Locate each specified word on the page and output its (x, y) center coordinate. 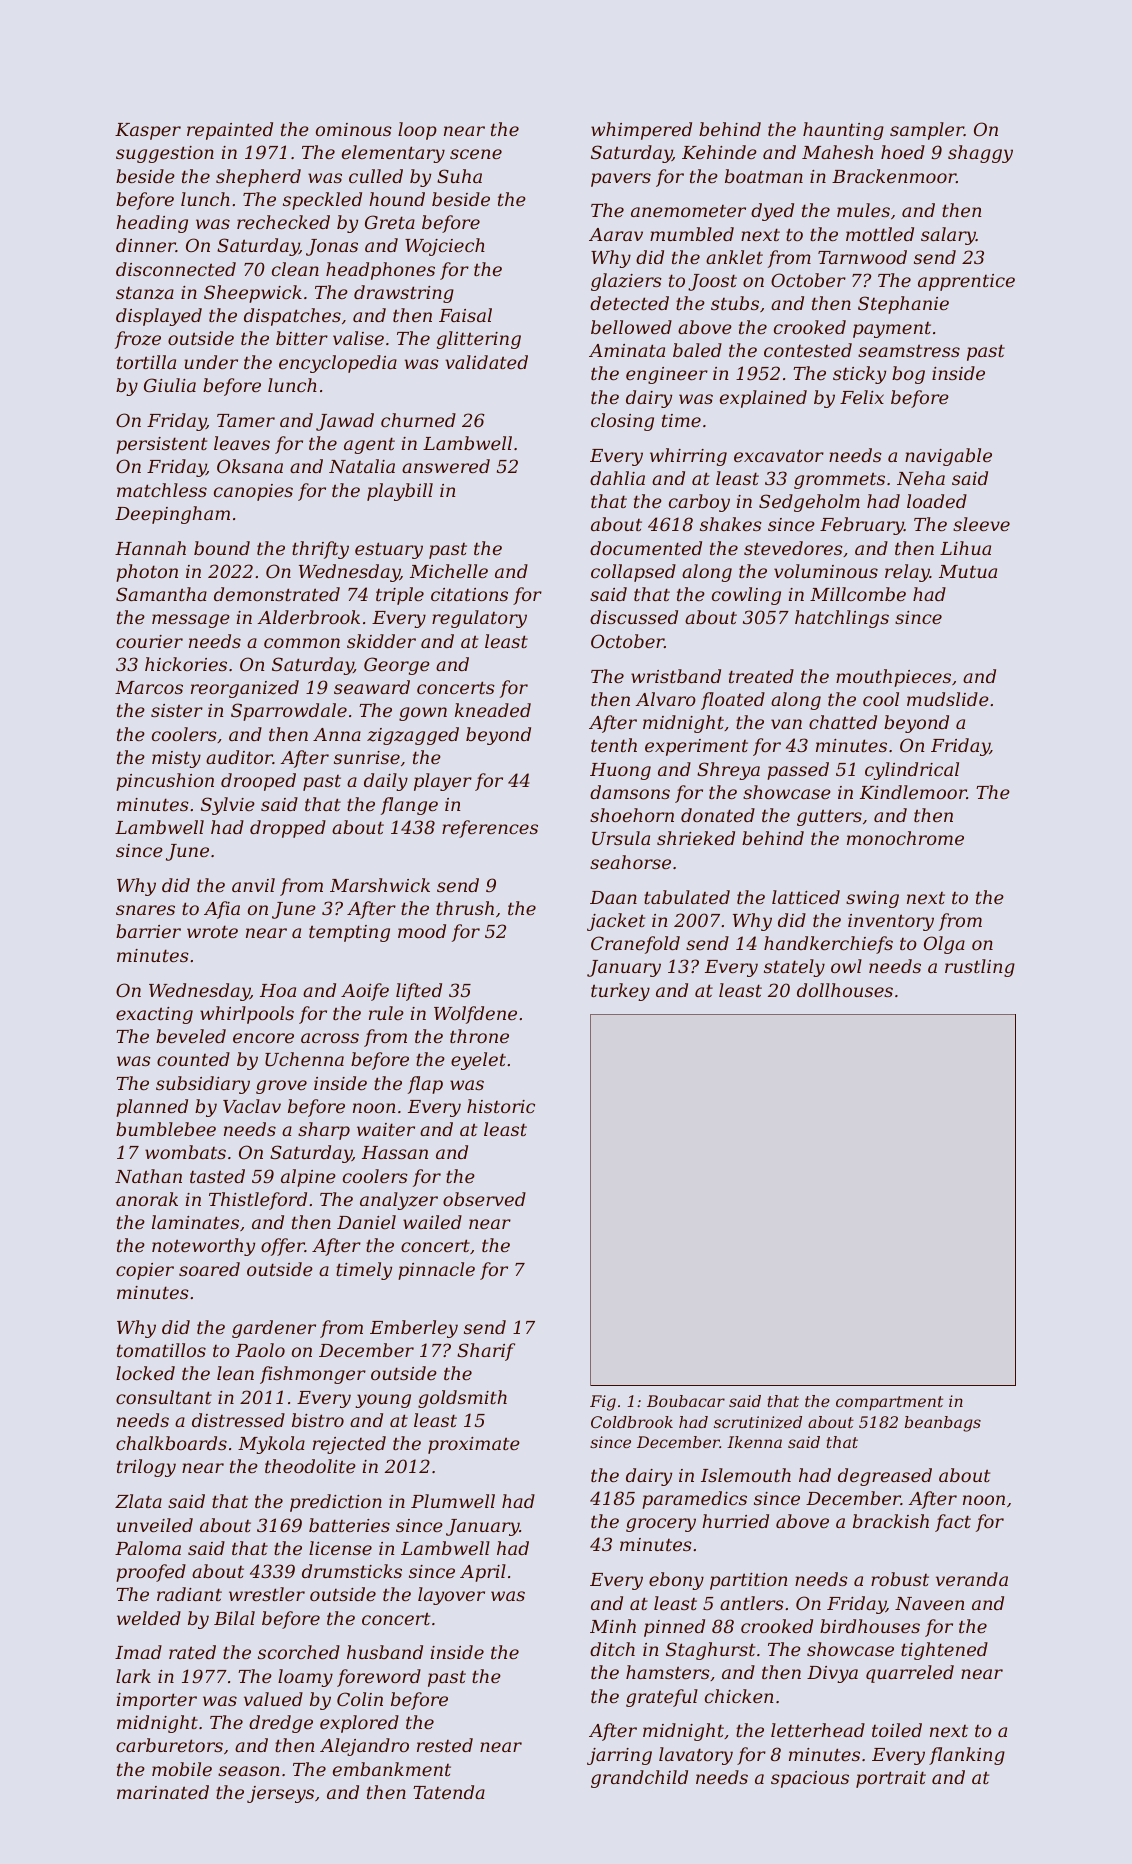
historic (501, 1106)
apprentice (966, 282)
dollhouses (845, 990)
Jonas (332, 247)
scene (476, 154)
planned (152, 1108)
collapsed (633, 573)
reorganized (245, 689)
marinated (163, 1792)
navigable (948, 457)
